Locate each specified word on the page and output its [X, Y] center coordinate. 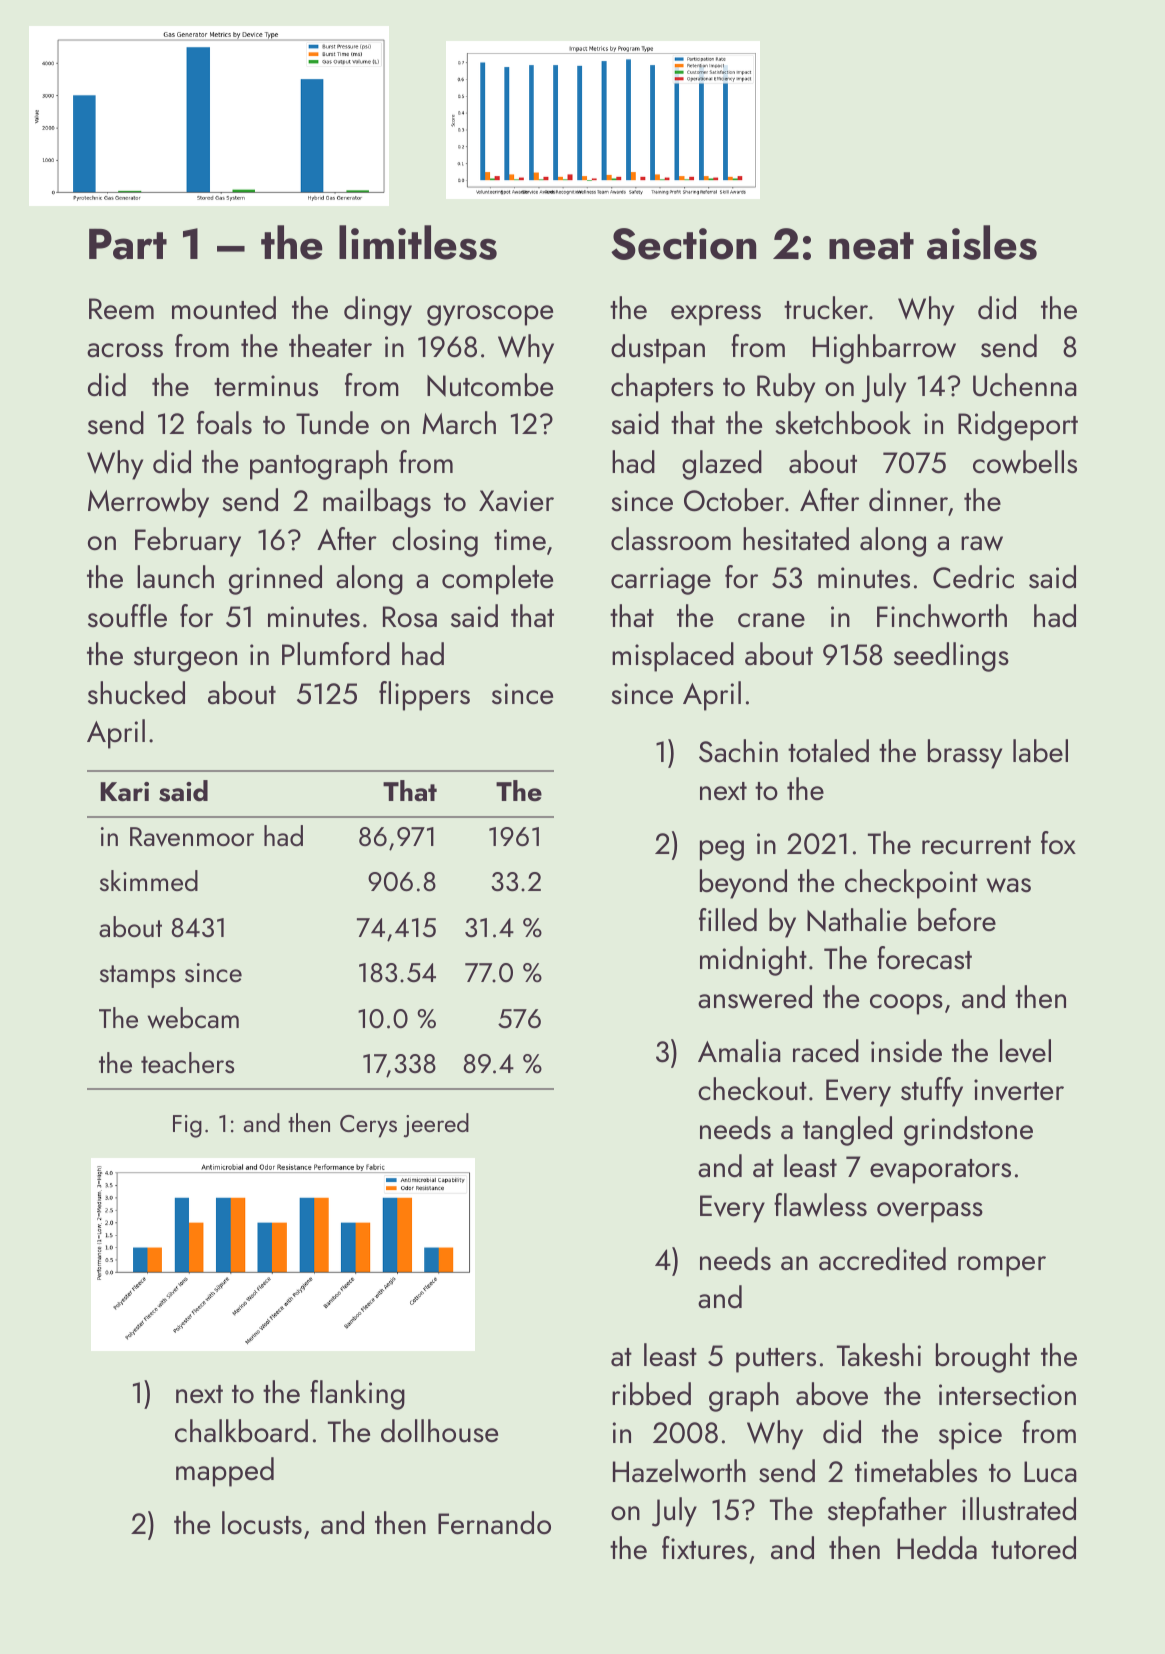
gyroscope [490, 315]
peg [722, 850]
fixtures [704, 1548]
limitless [418, 242]
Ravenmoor [192, 837]
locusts [262, 1523]
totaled [828, 751]
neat [871, 246]
